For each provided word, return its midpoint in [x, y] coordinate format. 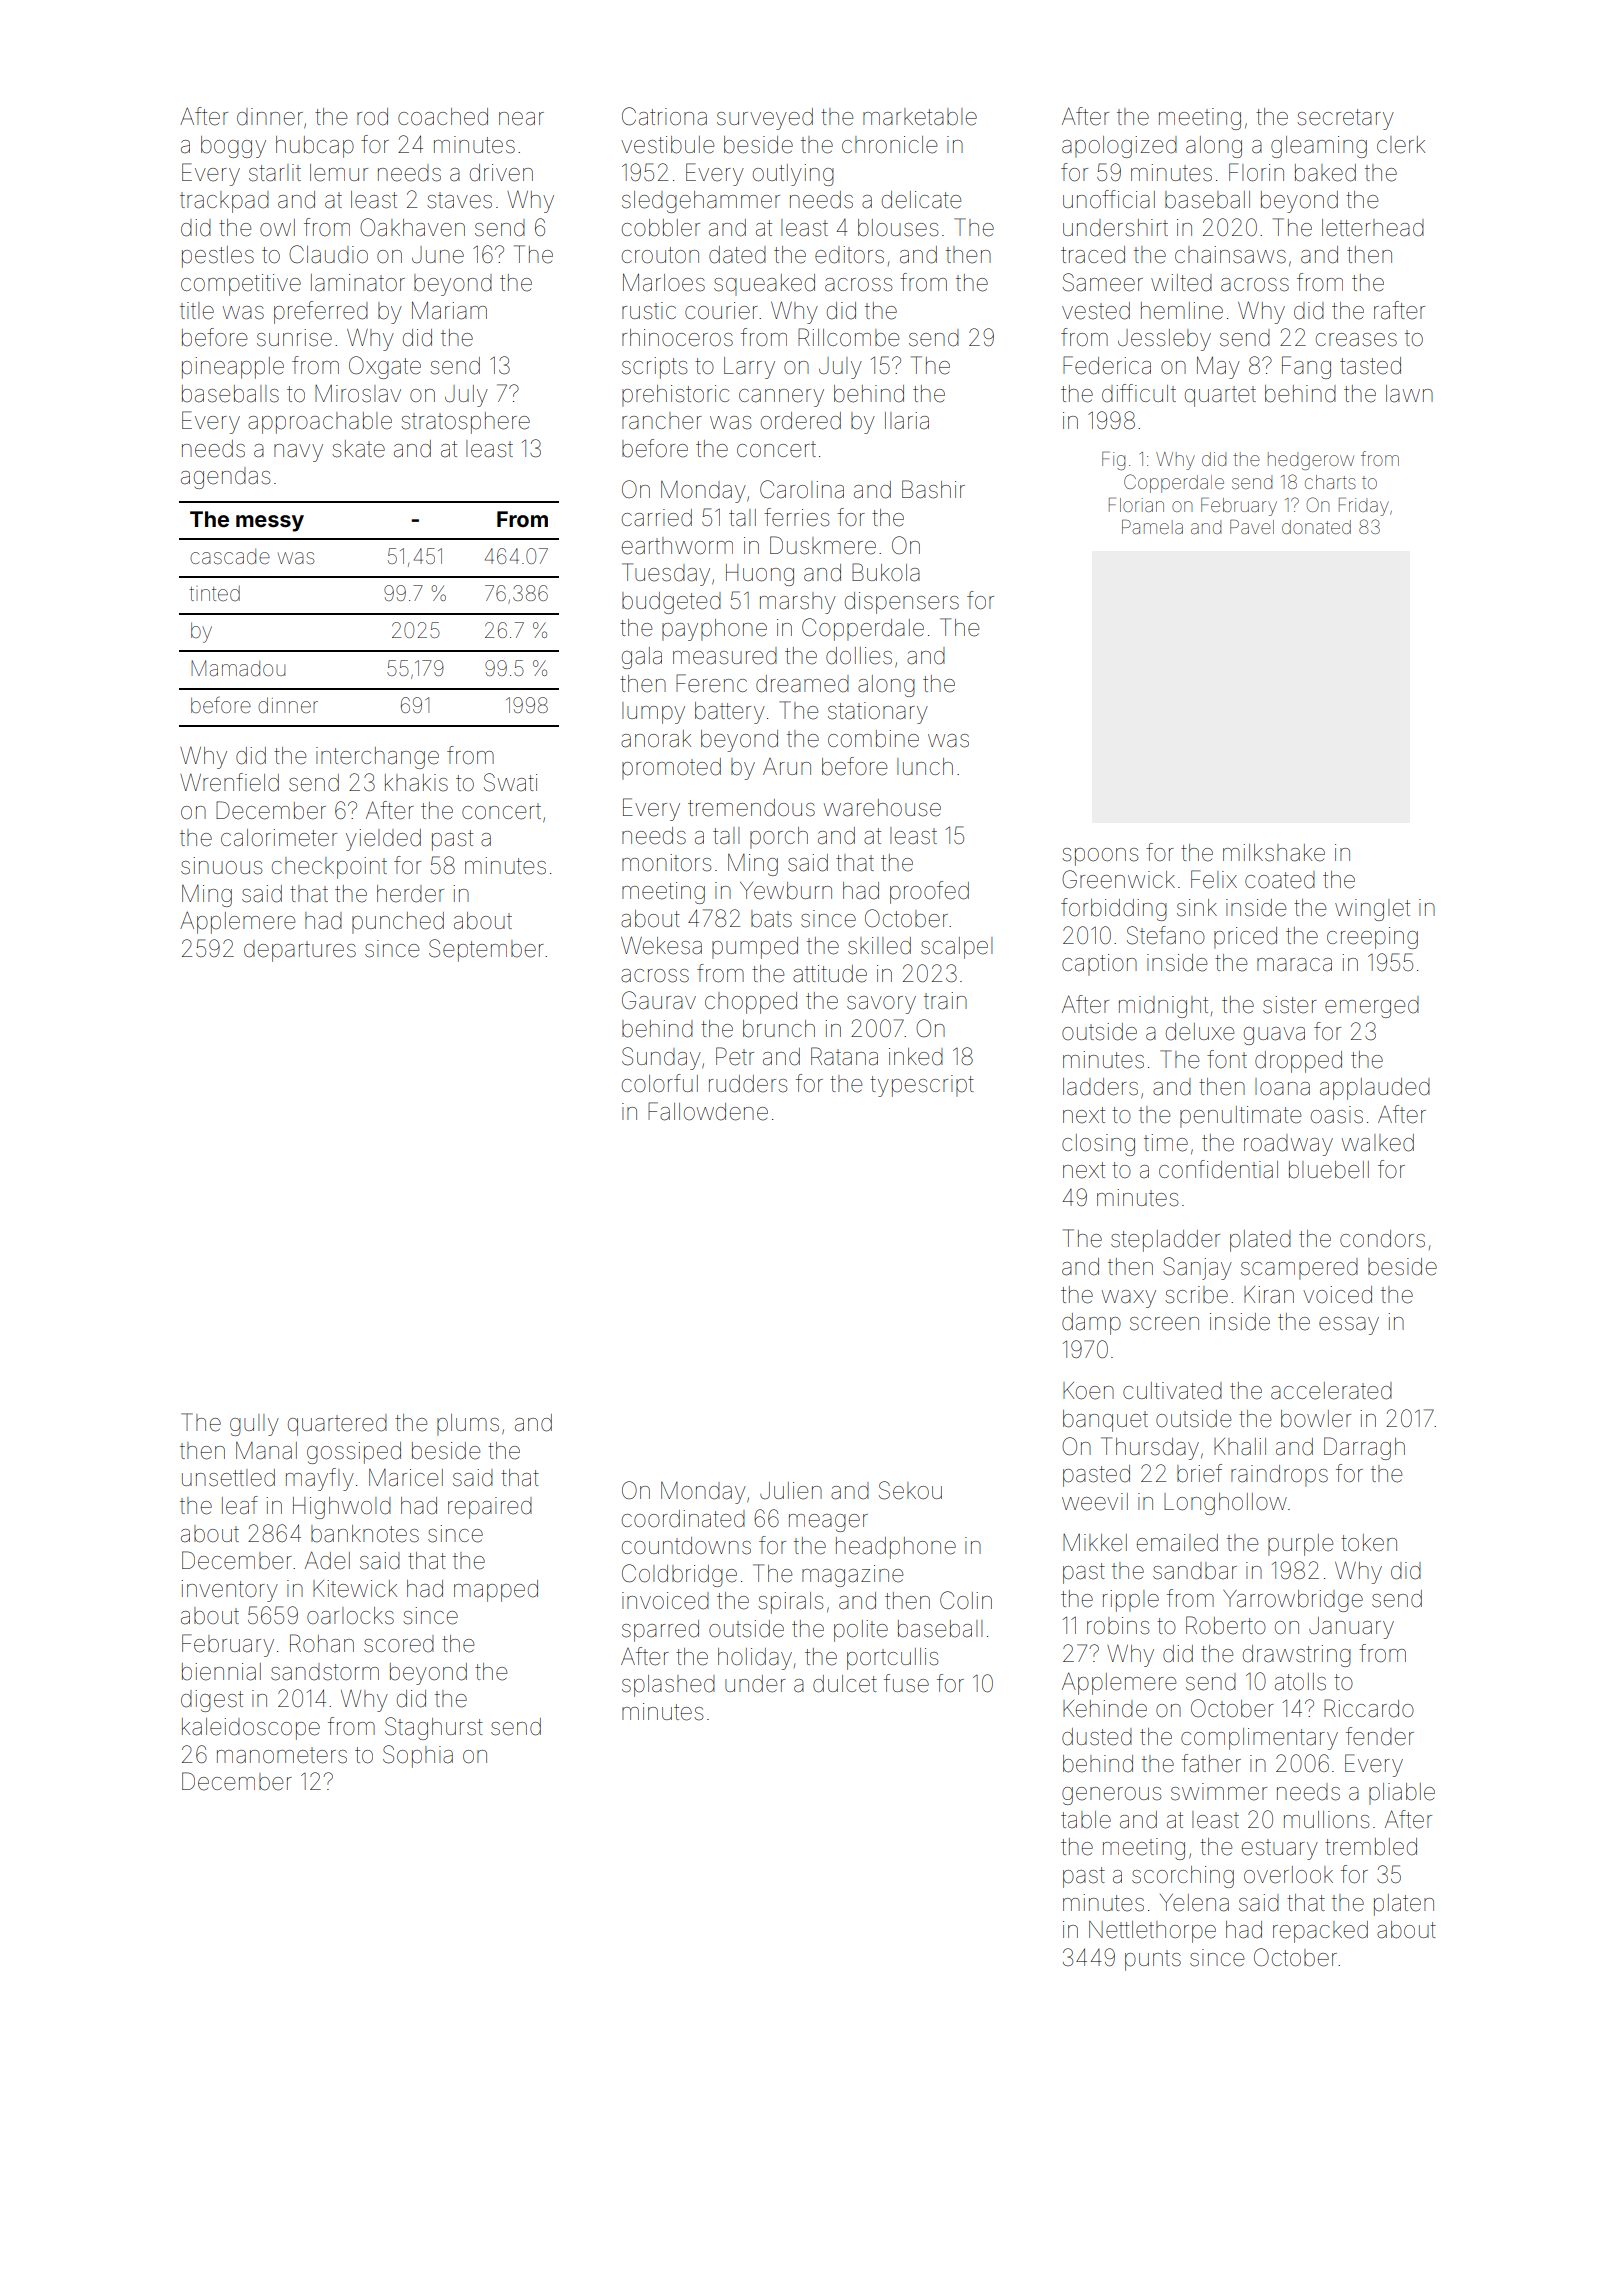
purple [1300, 1545]
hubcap [315, 147]
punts [1153, 1960]
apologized [1119, 147]
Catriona [664, 116]
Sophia [418, 1756]
